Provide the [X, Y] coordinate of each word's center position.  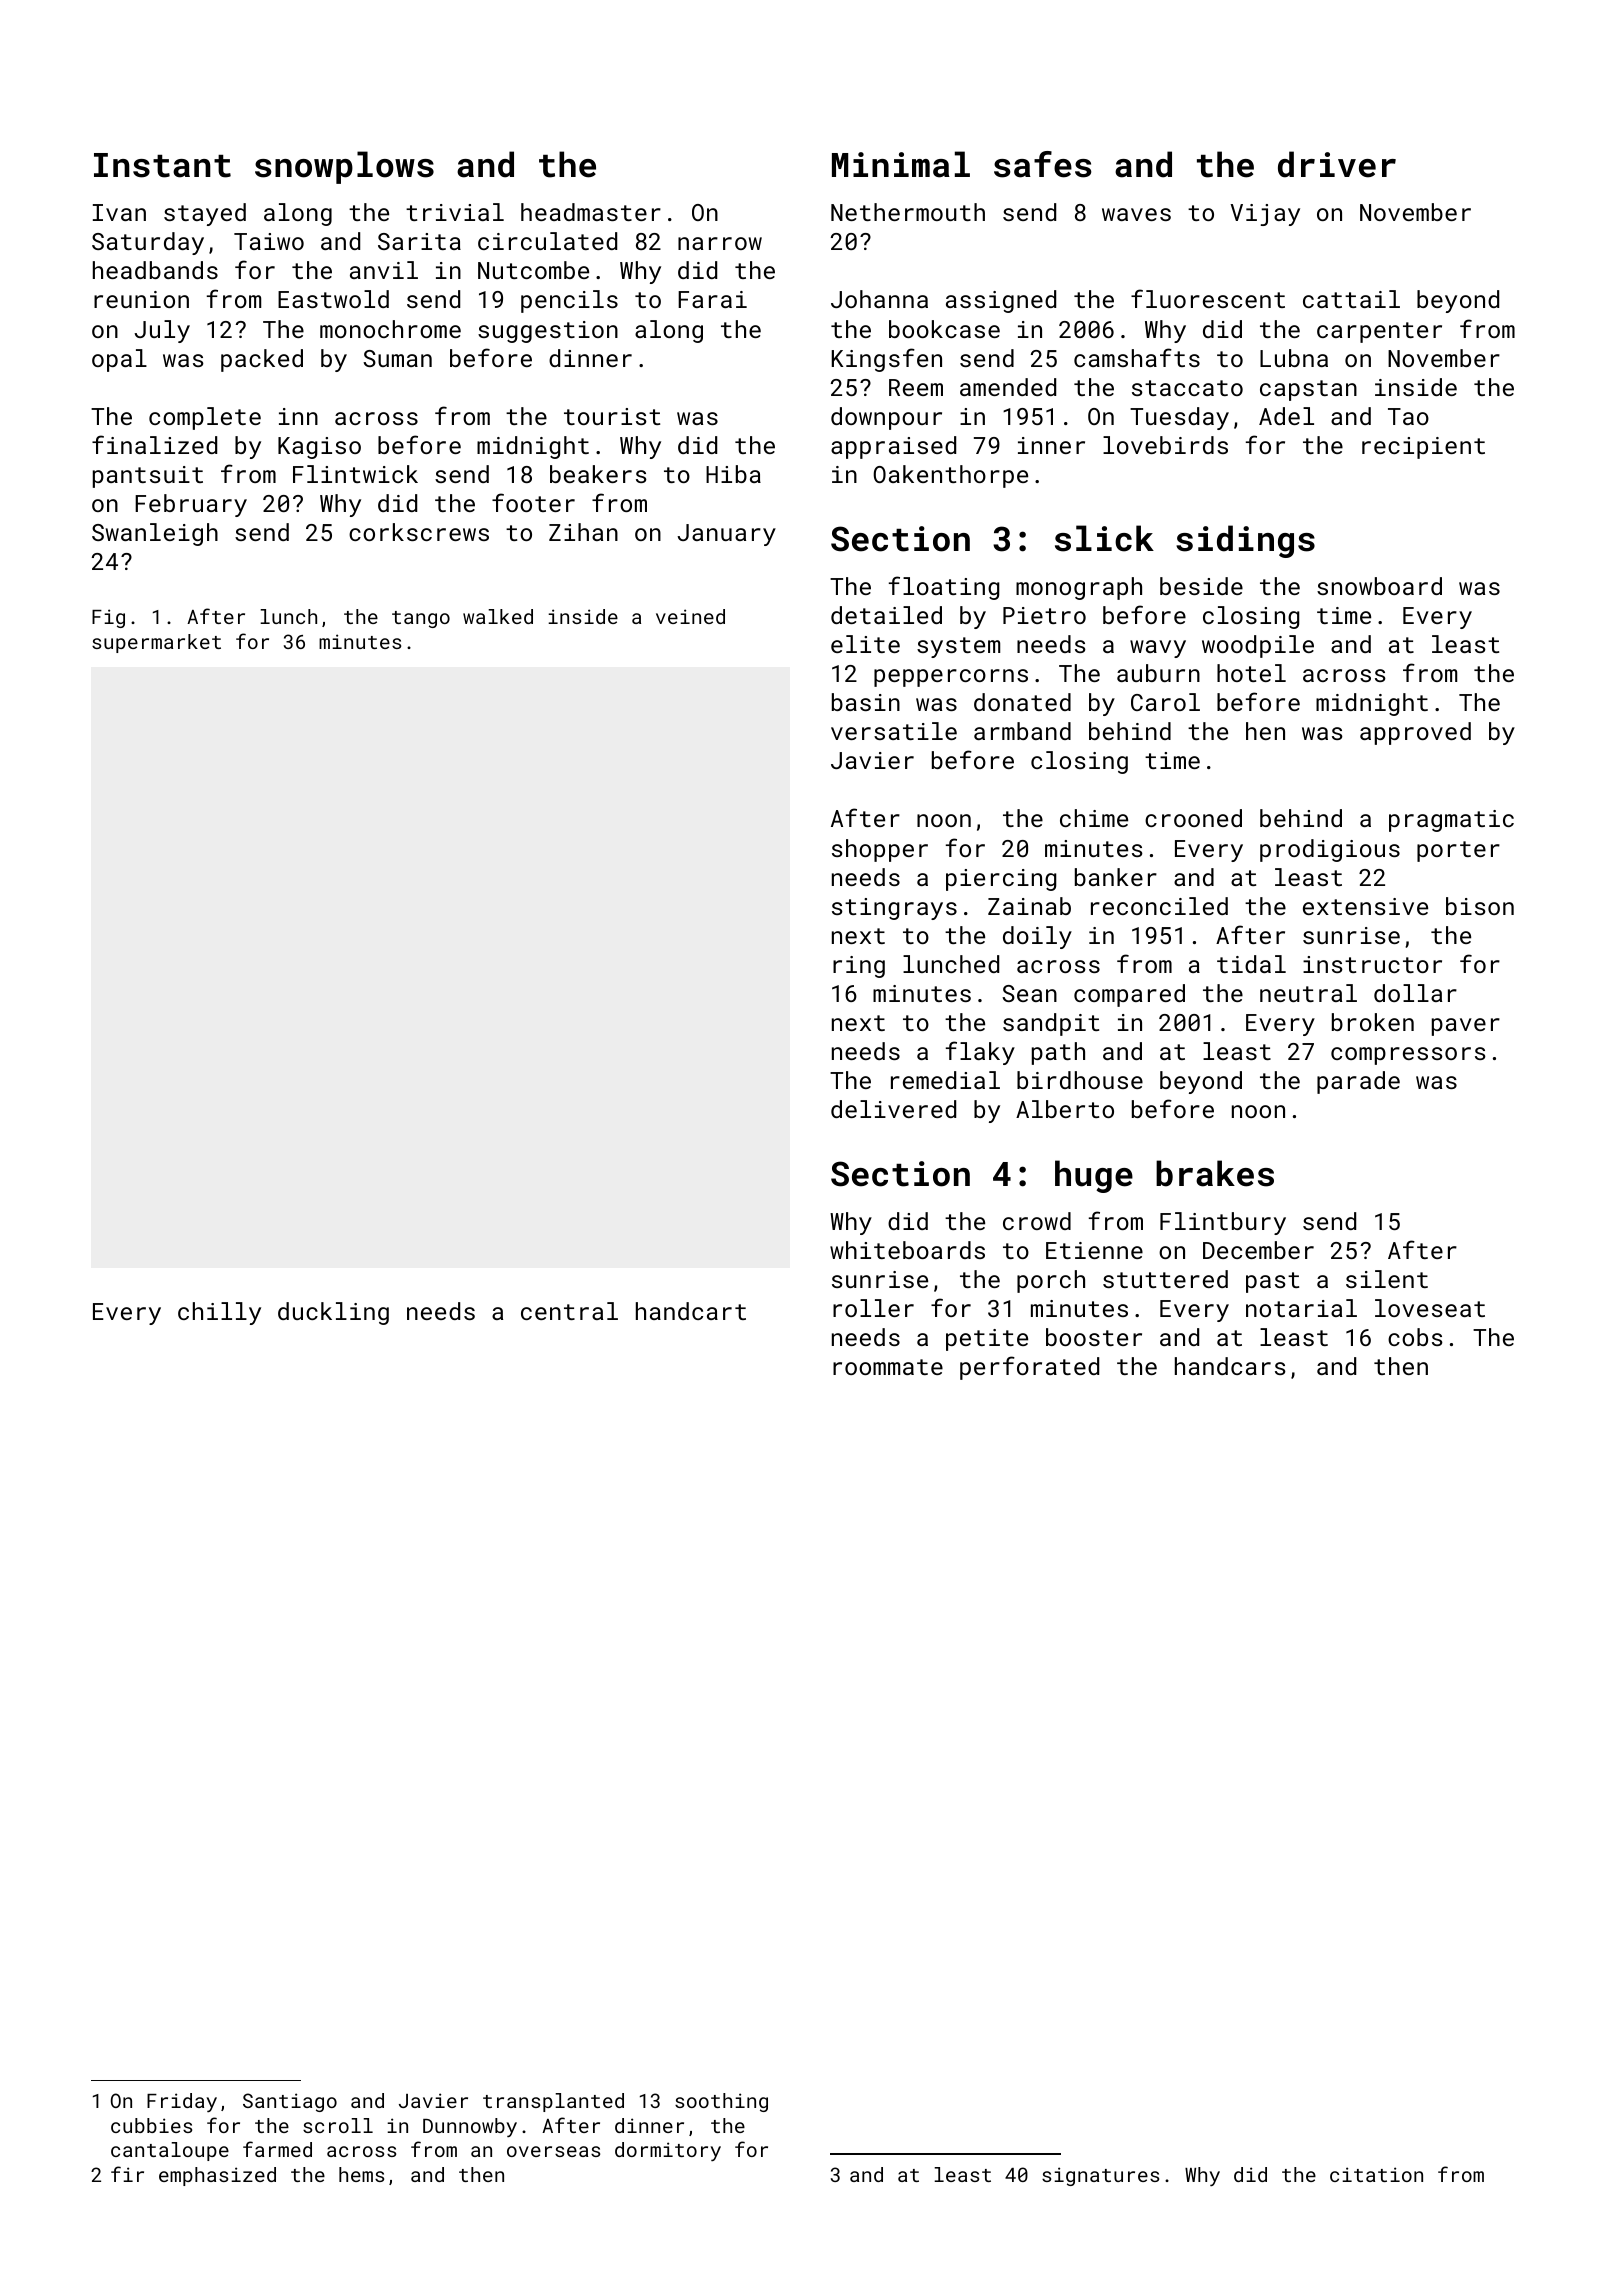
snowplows [344, 167]
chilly [219, 1313]
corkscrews [419, 532]
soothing [721, 2102]
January [726, 535]
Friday [182, 2102]
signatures [1100, 2176]
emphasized [217, 2176]
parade [1358, 1082]
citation [1376, 2174]
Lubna [1294, 358]
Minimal [901, 164]
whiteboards [907, 1250]
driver [1337, 164]
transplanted [553, 2102]
